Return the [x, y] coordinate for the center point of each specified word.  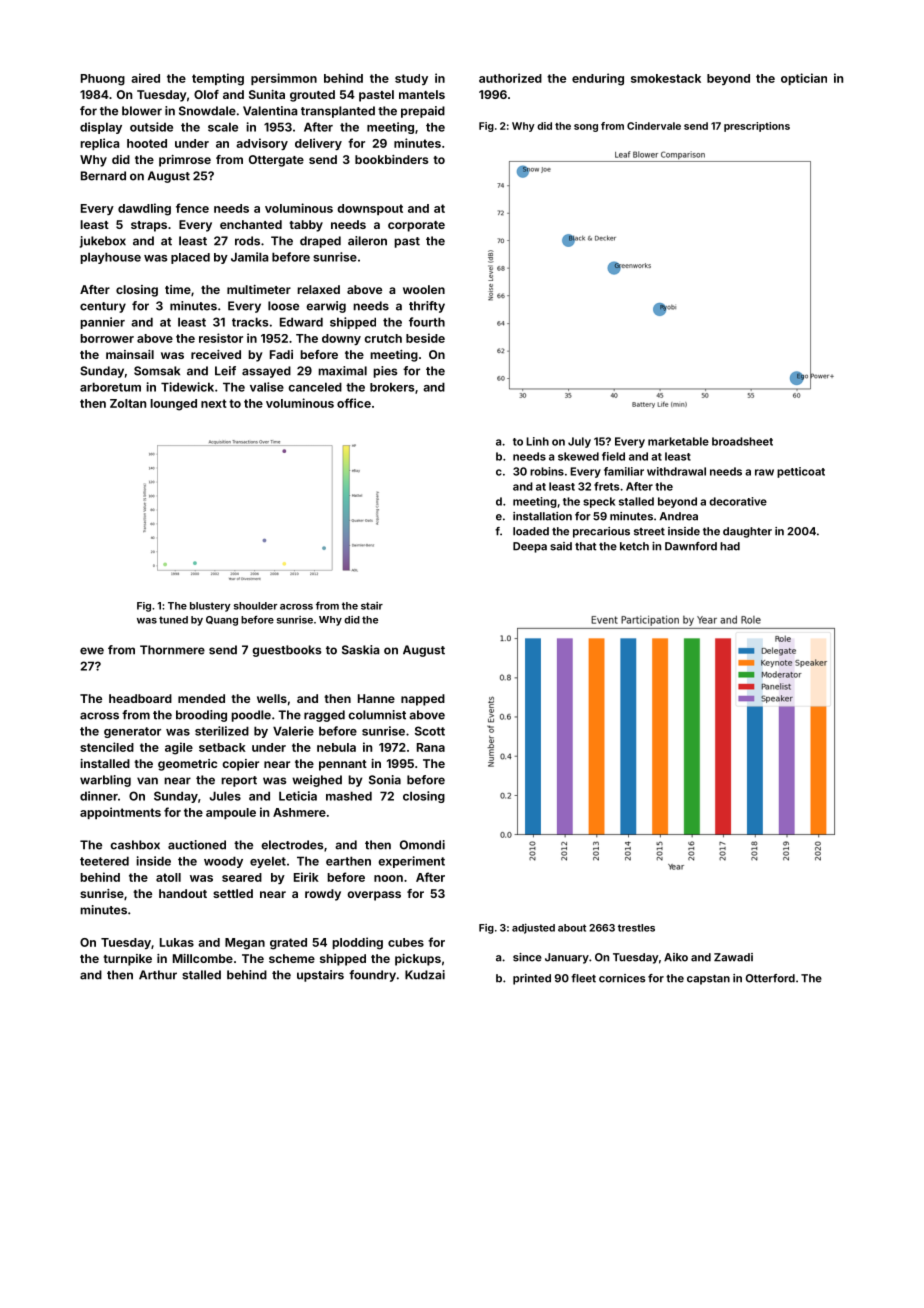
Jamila [249, 257]
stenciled [107, 747]
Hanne [376, 698]
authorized [510, 78]
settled [233, 893]
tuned [173, 620]
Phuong [103, 80]
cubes [406, 942]
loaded [531, 531]
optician [804, 79]
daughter [747, 532]
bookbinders [391, 159]
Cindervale [654, 126]
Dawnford [691, 546]
